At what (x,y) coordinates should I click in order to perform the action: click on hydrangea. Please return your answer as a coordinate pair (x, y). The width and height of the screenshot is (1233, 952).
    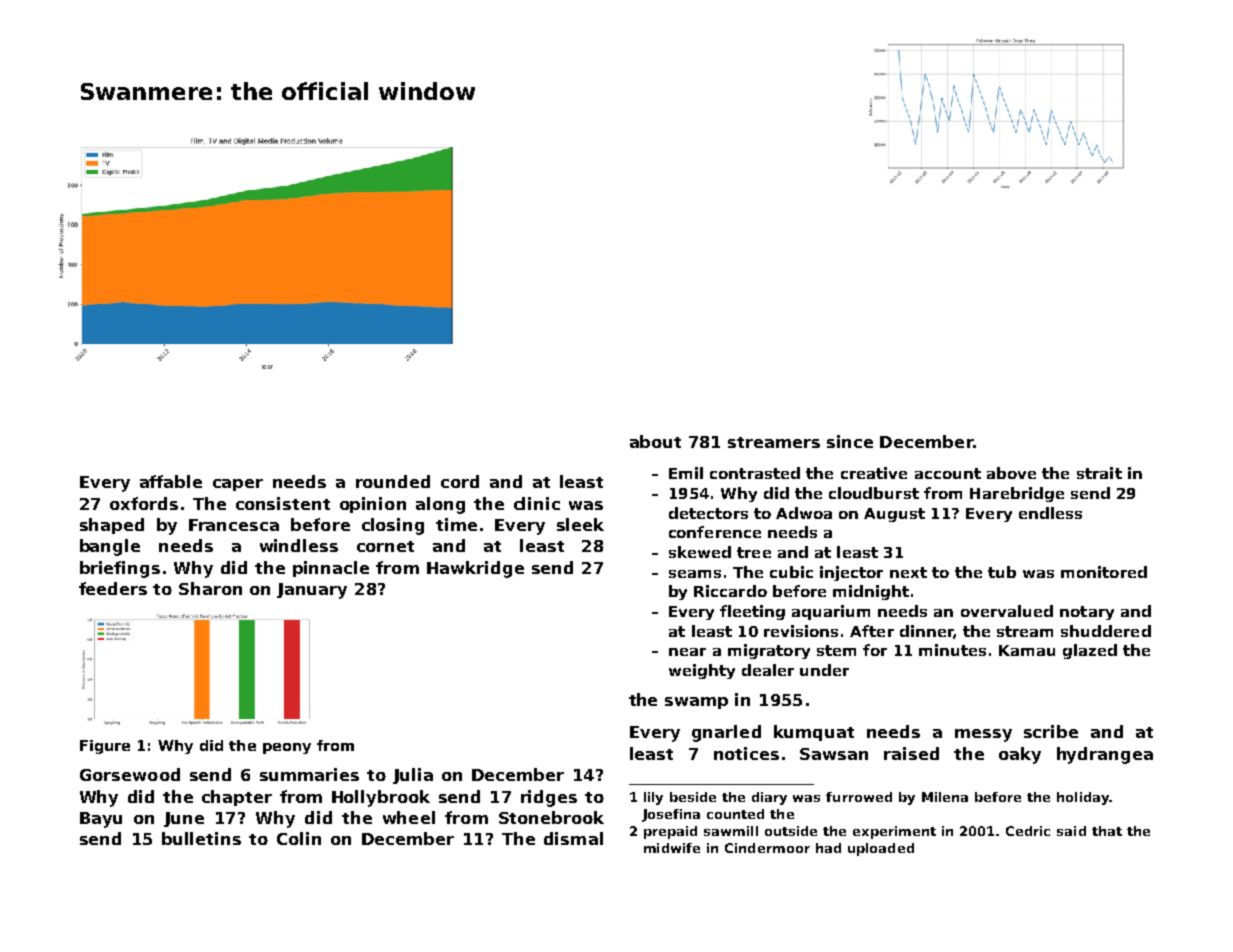
    Looking at the image, I should click on (1105, 755).
